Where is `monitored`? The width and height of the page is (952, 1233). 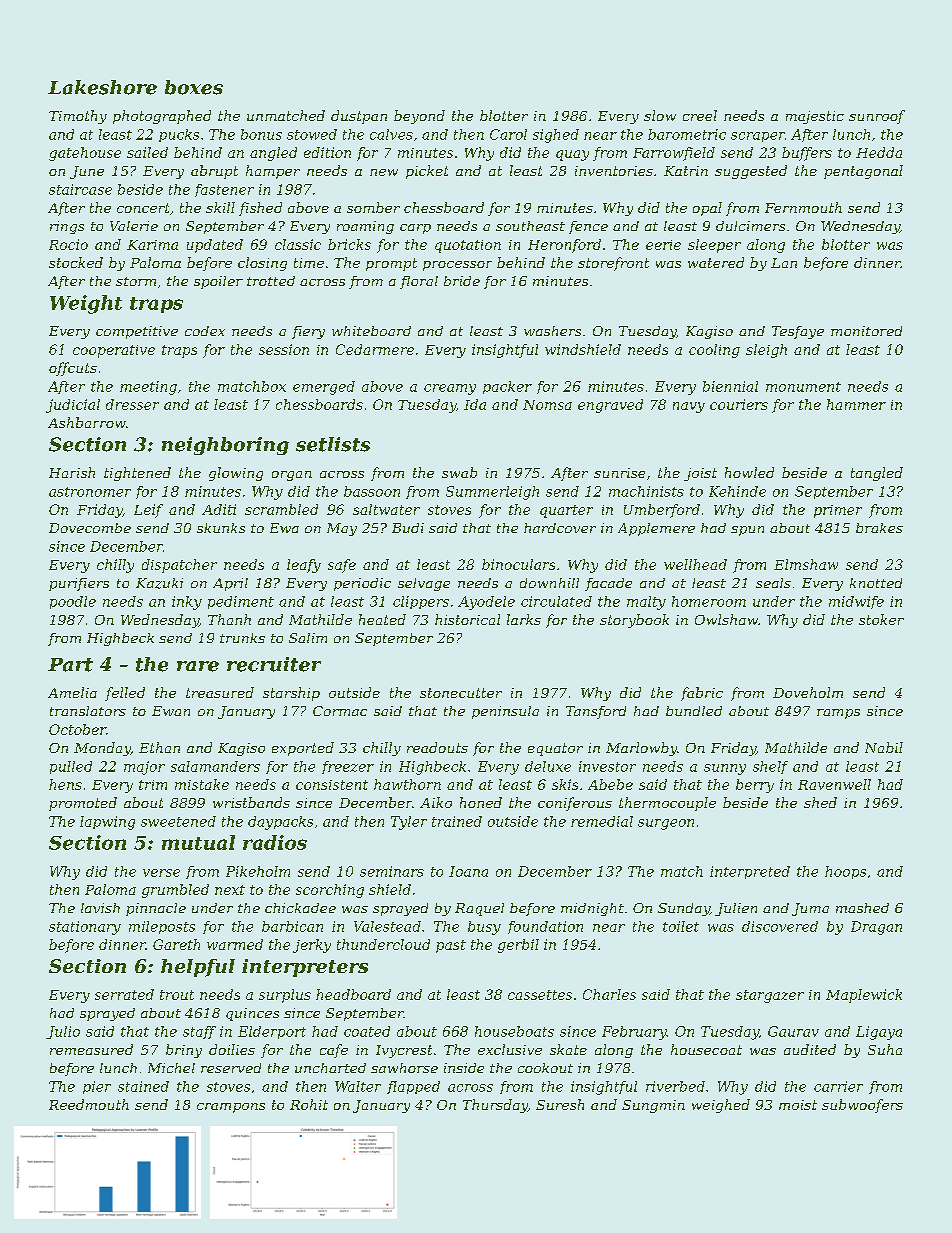 monitored is located at coordinates (866, 331).
